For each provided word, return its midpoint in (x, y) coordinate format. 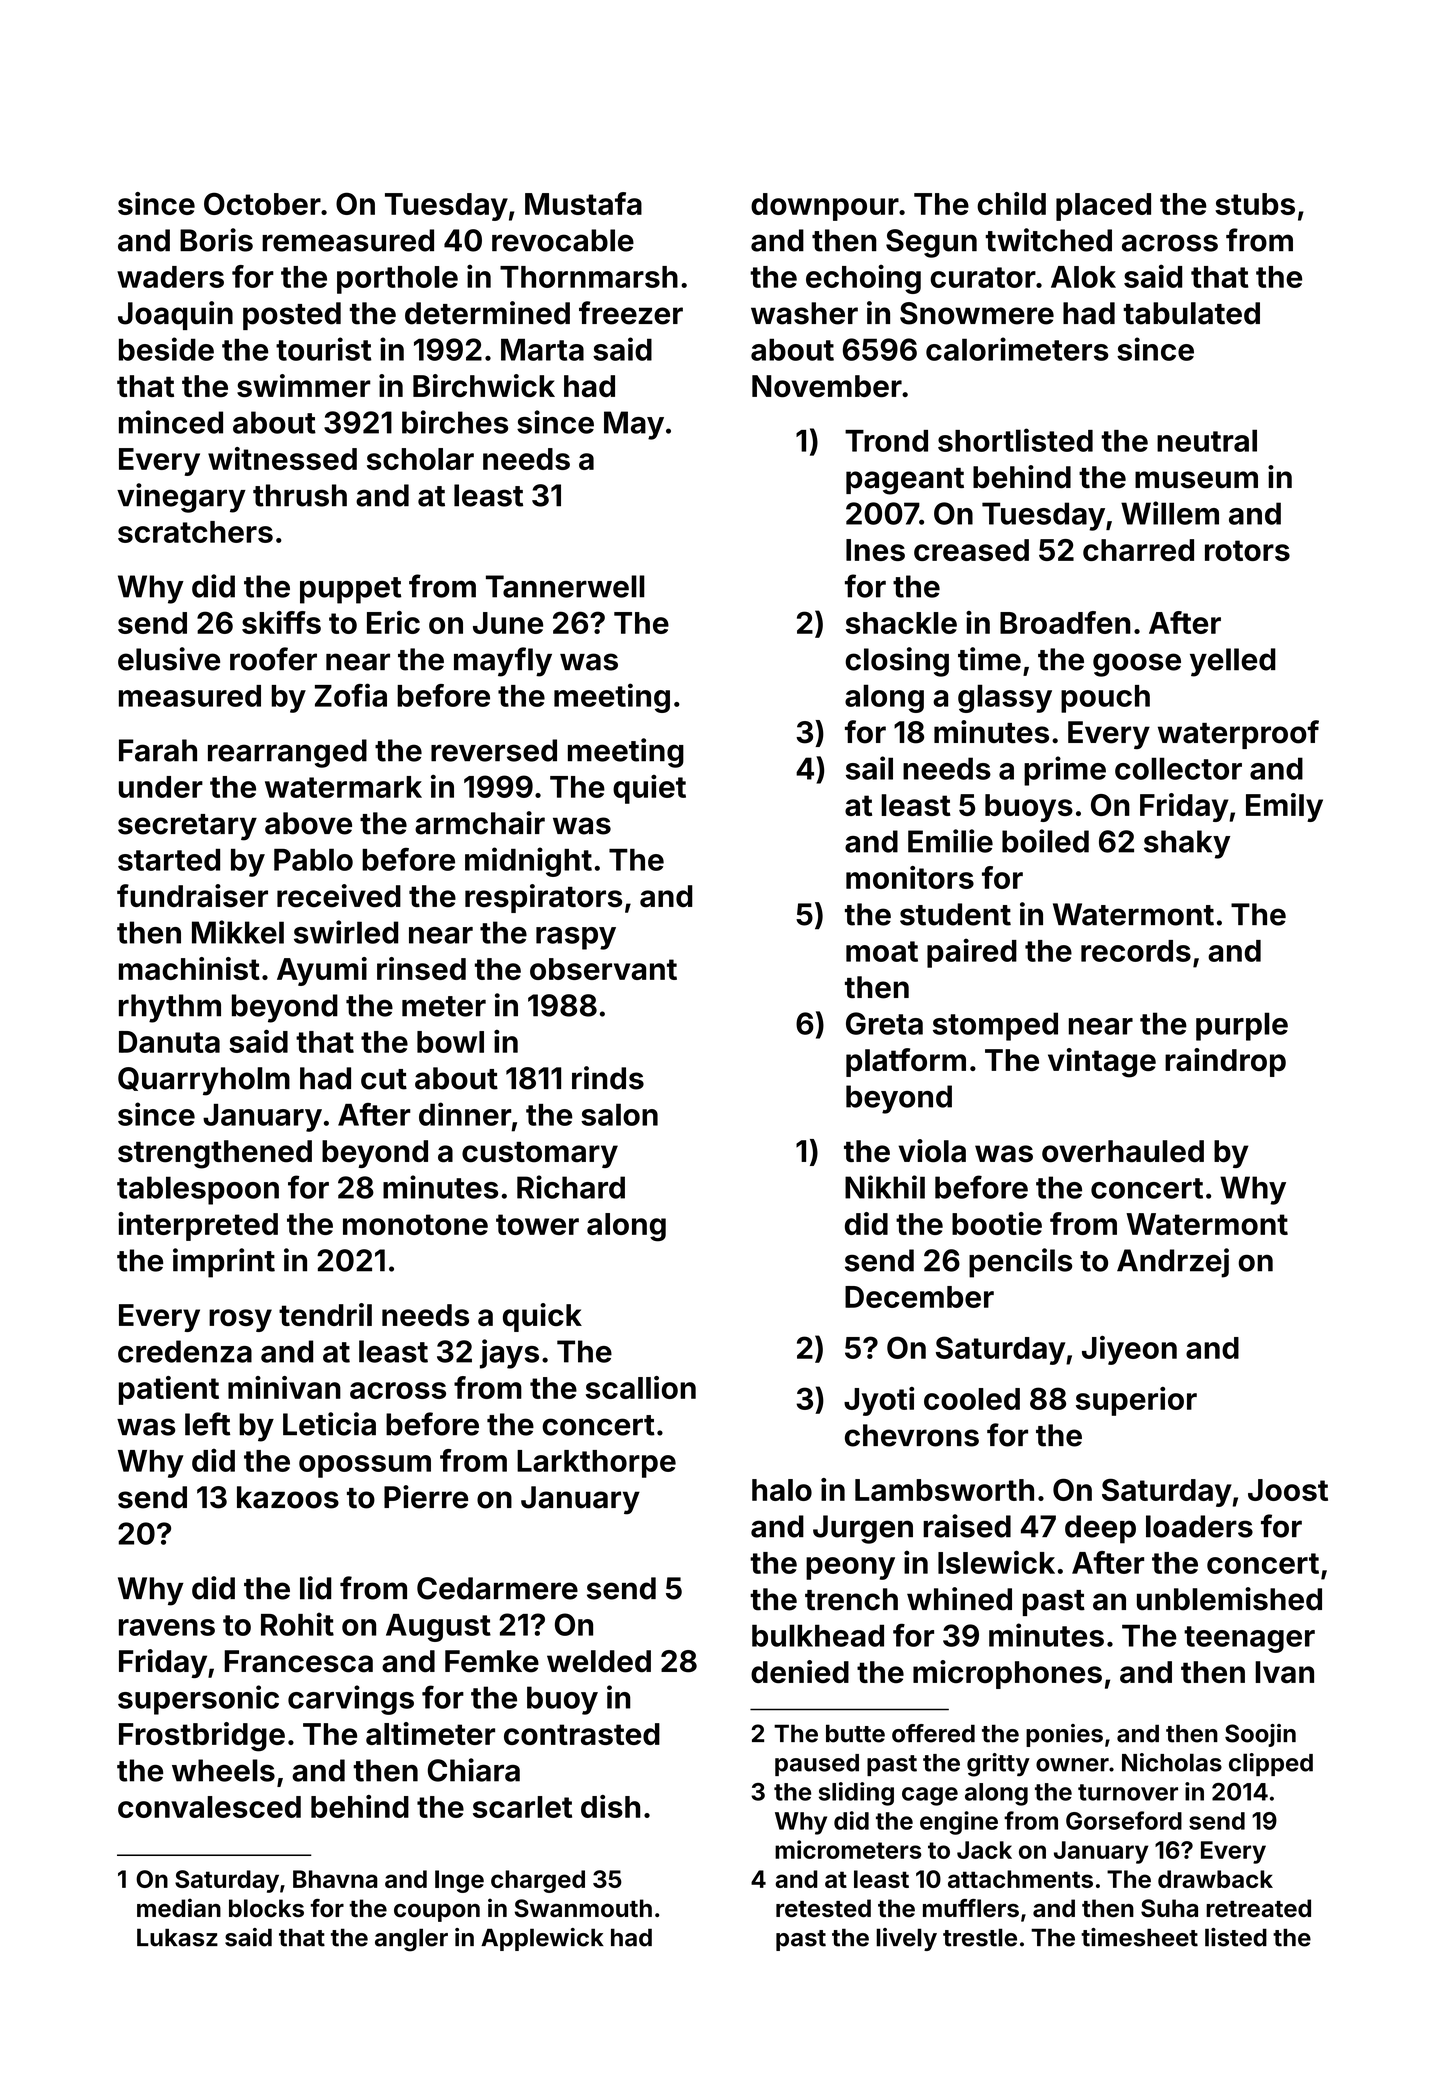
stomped (995, 1026)
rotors (1247, 550)
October (262, 203)
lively (906, 1939)
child (1011, 203)
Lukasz (177, 1937)
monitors (910, 877)
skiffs (281, 622)
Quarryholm (204, 1081)
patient (169, 1390)
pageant (905, 481)
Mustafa (583, 203)
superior (1136, 1401)
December (919, 1297)
